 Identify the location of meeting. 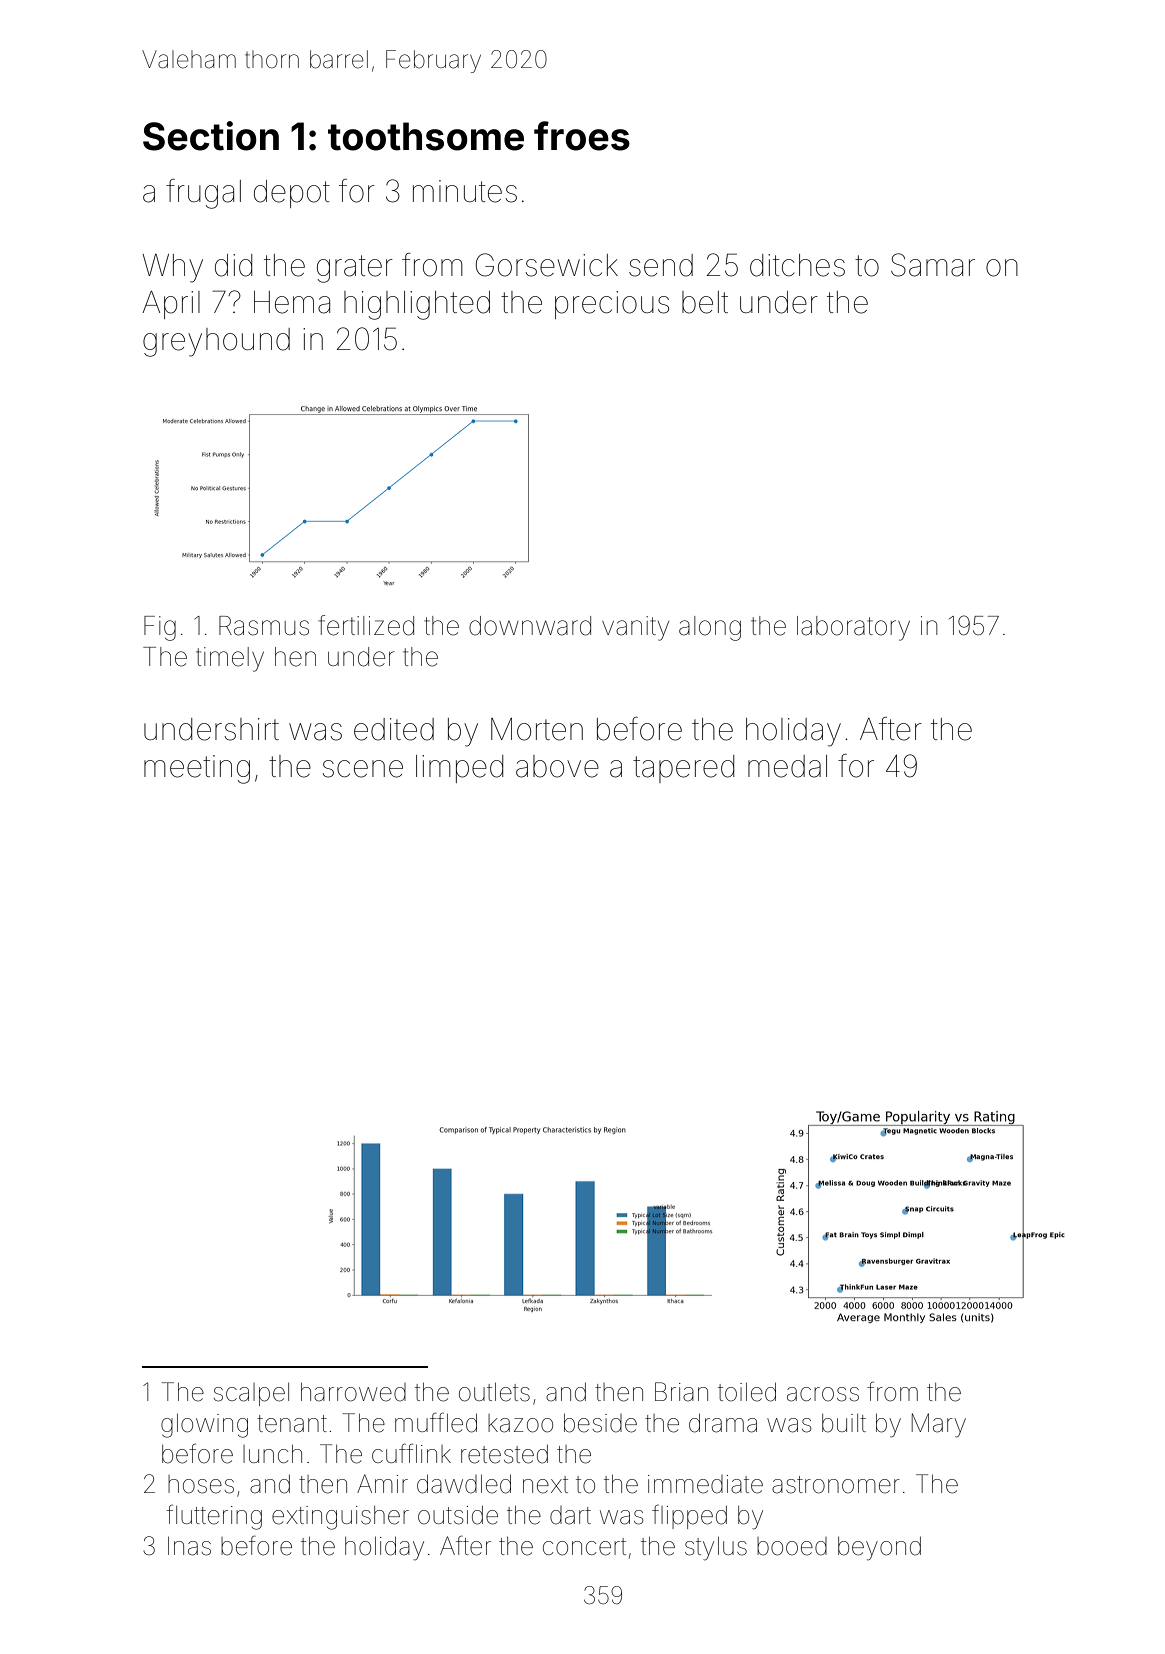
(197, 769).
